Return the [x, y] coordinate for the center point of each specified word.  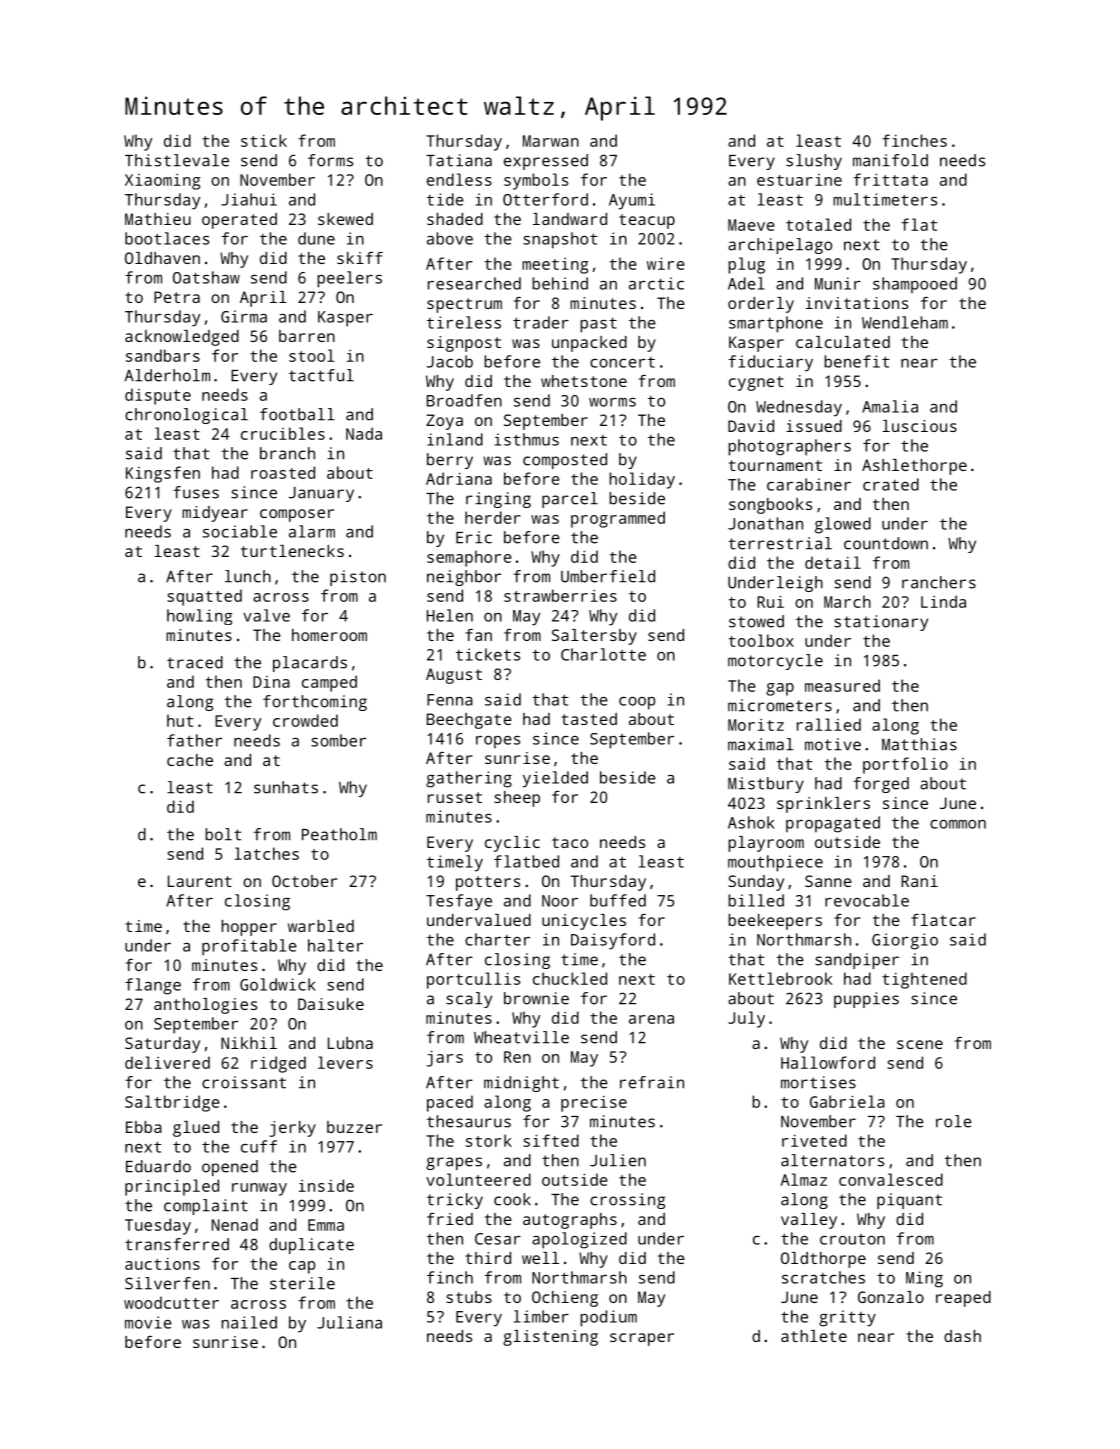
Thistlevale [177, 160]
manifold [890, 160]
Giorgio [905, 941]
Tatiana [459, 160]
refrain [652, 1082]
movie [148, 1322]
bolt [223, 834]
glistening [550, 1338]
